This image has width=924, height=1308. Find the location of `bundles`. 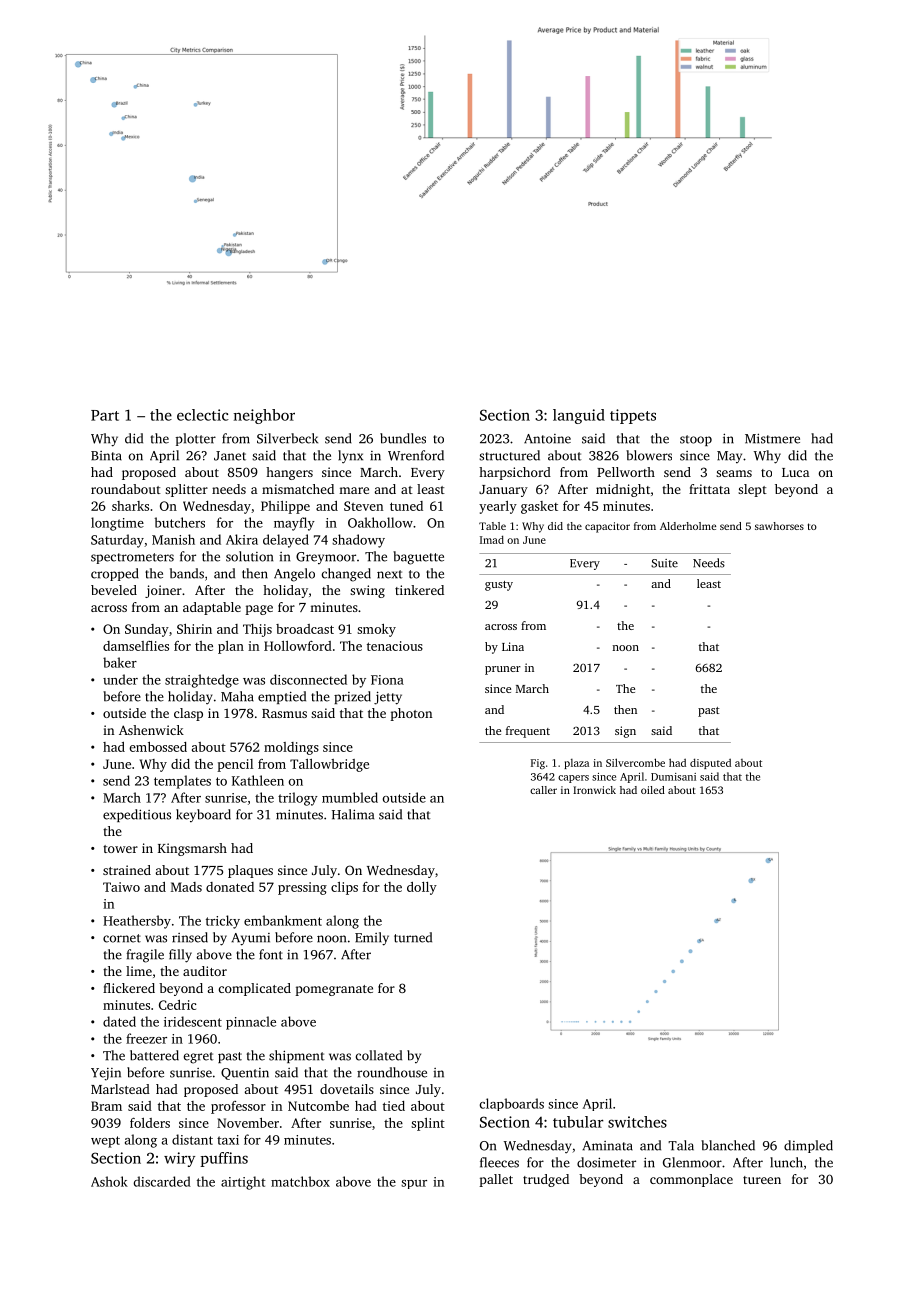

bundles is located at coordinates (403, 438).
